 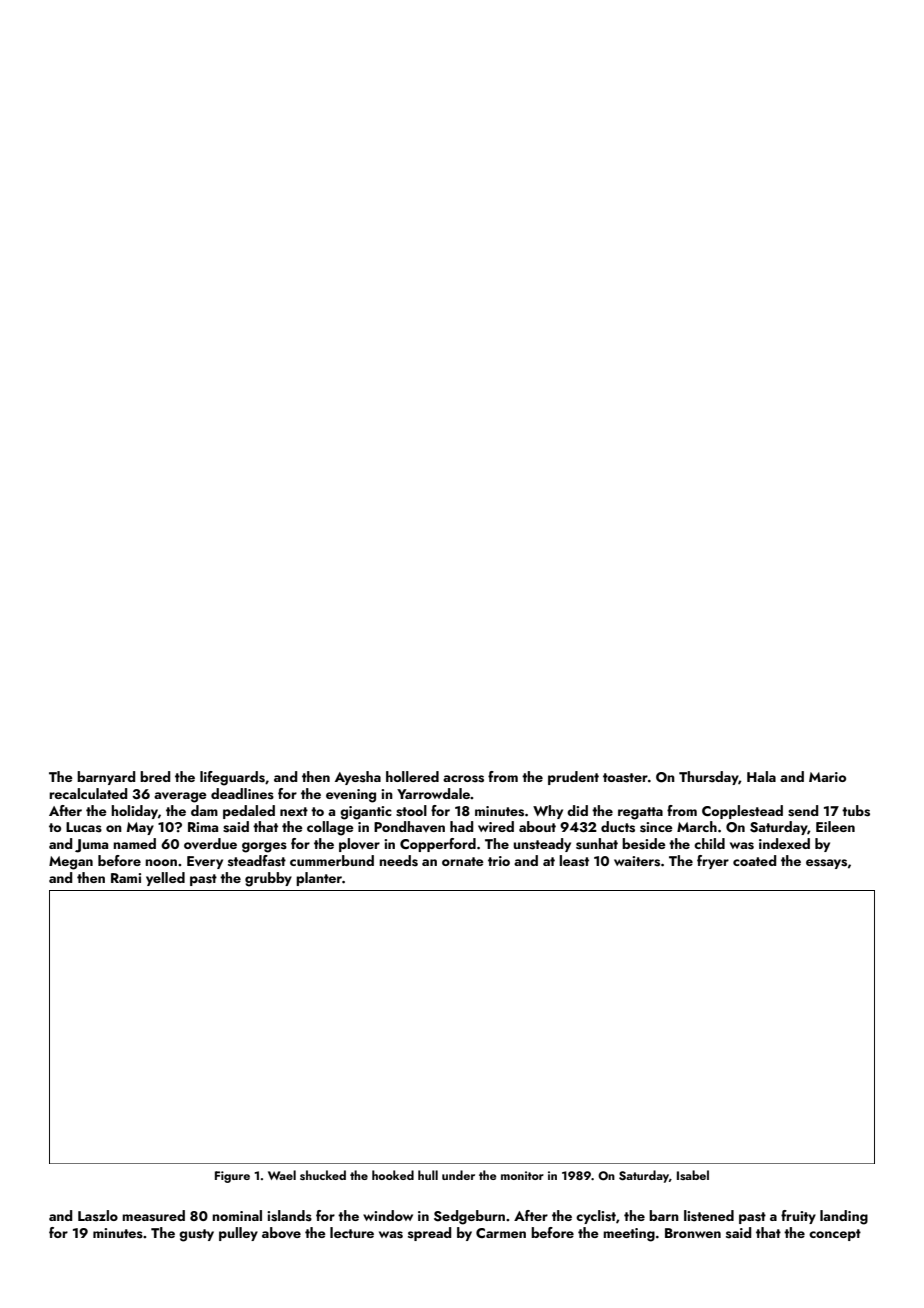 I want to click on essays, so click(x=826, y=864).
